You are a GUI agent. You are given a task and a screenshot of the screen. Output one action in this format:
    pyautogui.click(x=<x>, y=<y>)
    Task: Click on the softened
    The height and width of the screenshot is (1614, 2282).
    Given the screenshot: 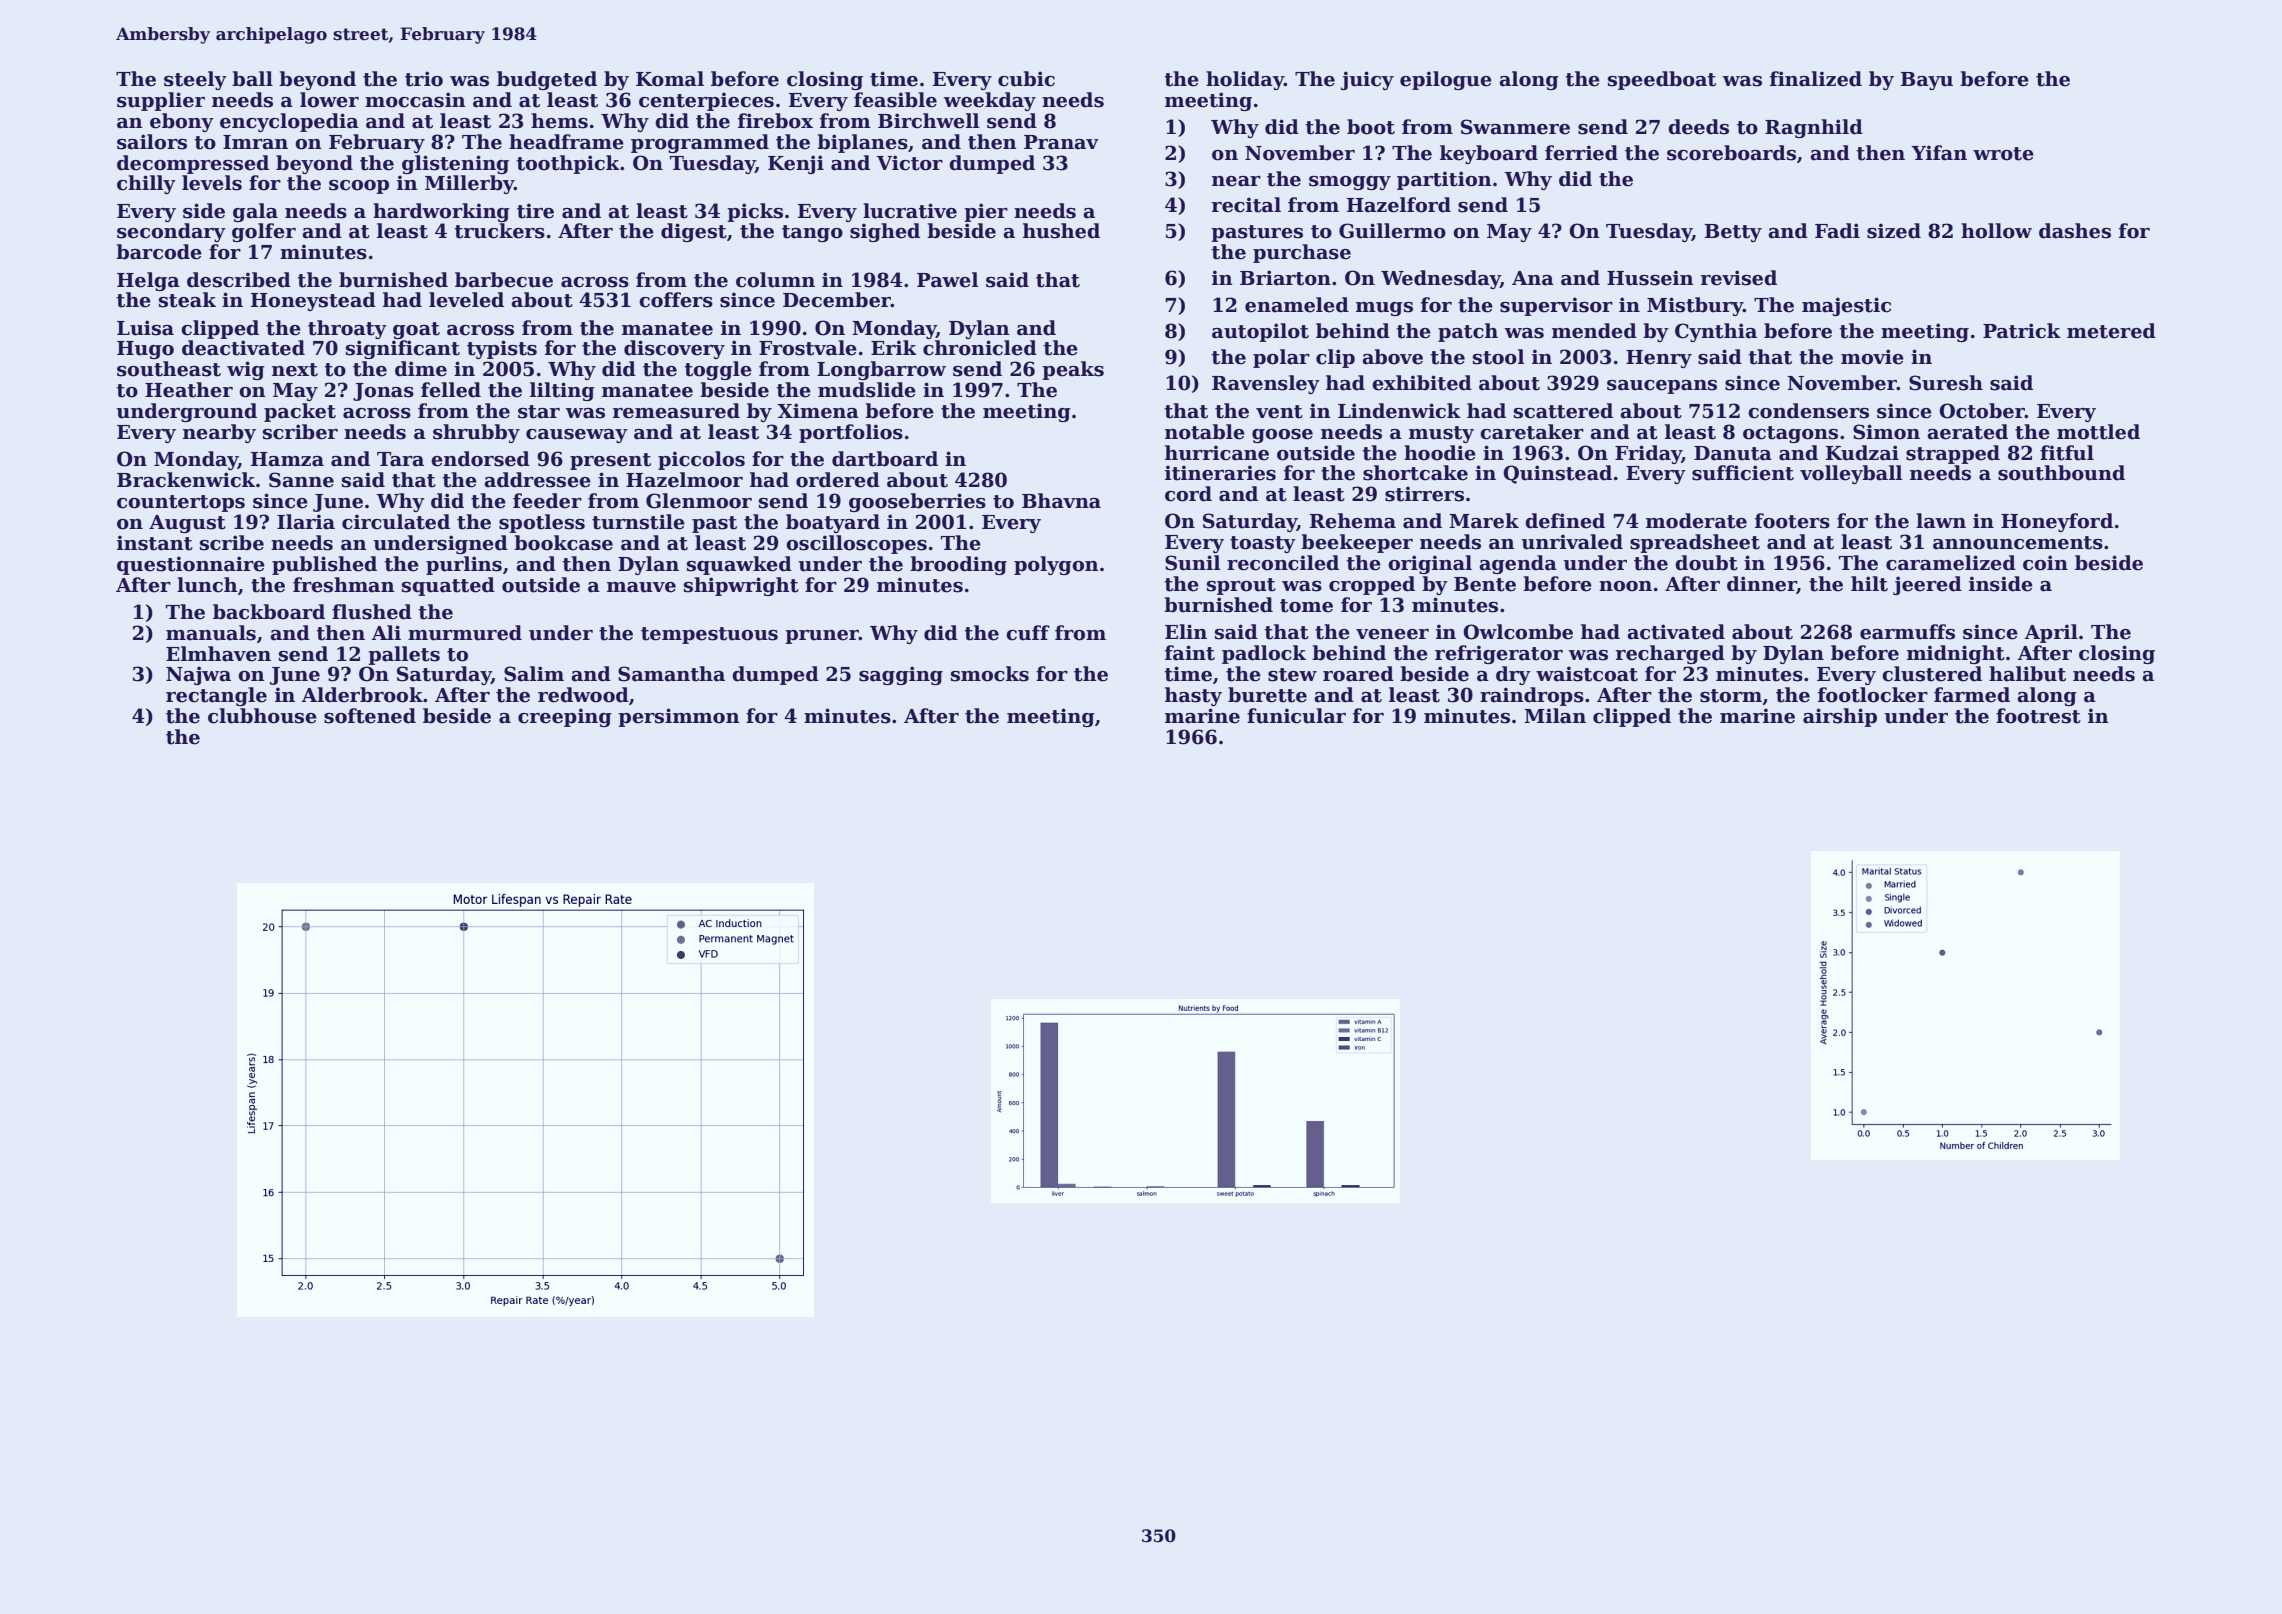 What is the action you would take?
    pyautogui.click(x=370, y=716)
